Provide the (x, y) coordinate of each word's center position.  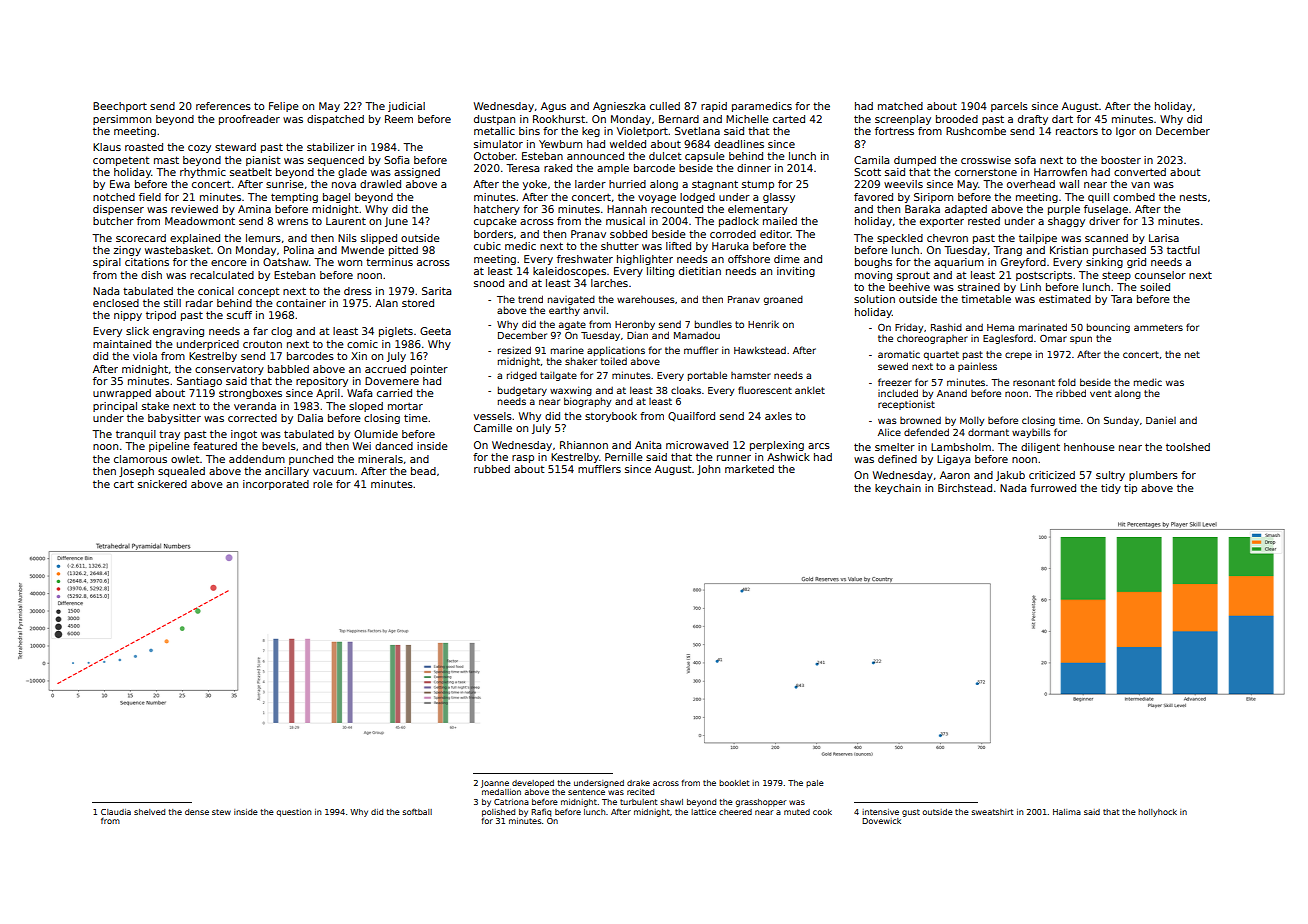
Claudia (116, 812)
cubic (487, 246)
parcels (1009, 107)
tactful (1183, 250)
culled (665, 106)
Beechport (120, 107)
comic (362, 344)
